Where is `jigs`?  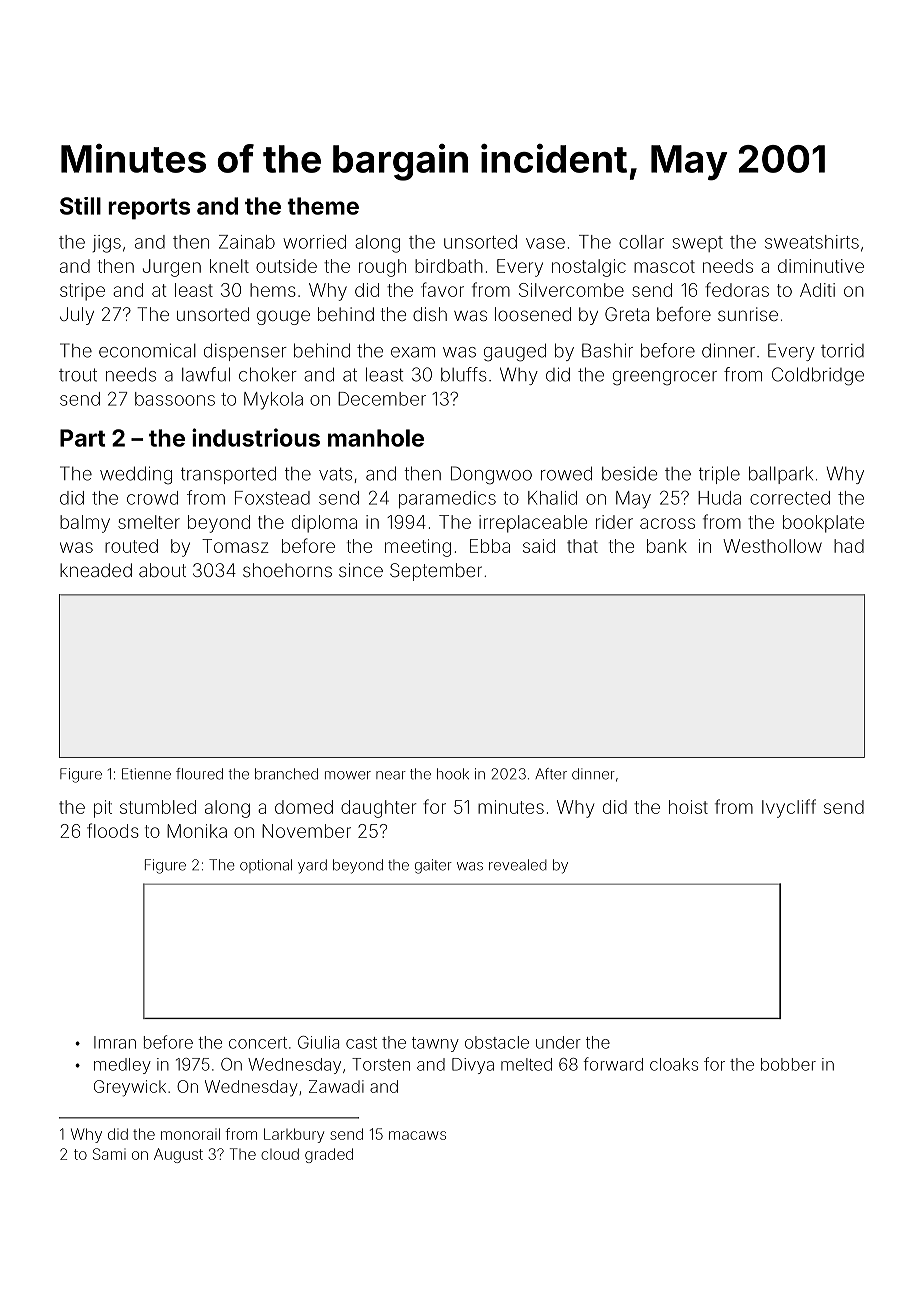
jigs is located at coordinates (107, 244).
